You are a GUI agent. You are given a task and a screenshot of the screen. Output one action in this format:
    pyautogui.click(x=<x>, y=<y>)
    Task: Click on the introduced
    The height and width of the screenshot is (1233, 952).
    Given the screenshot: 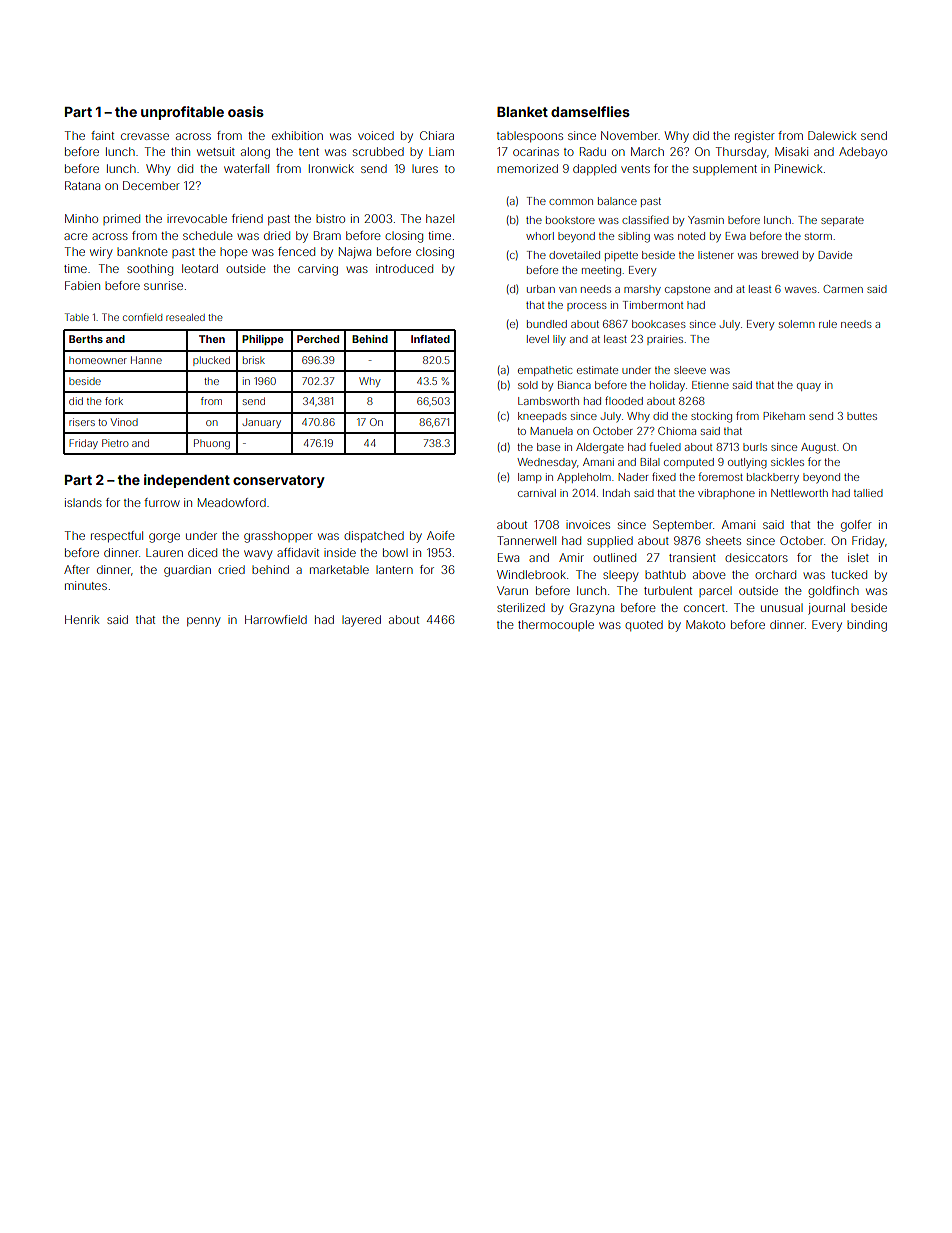 What is the action you would take?
    pyautogui.click(x=404, y=268)
